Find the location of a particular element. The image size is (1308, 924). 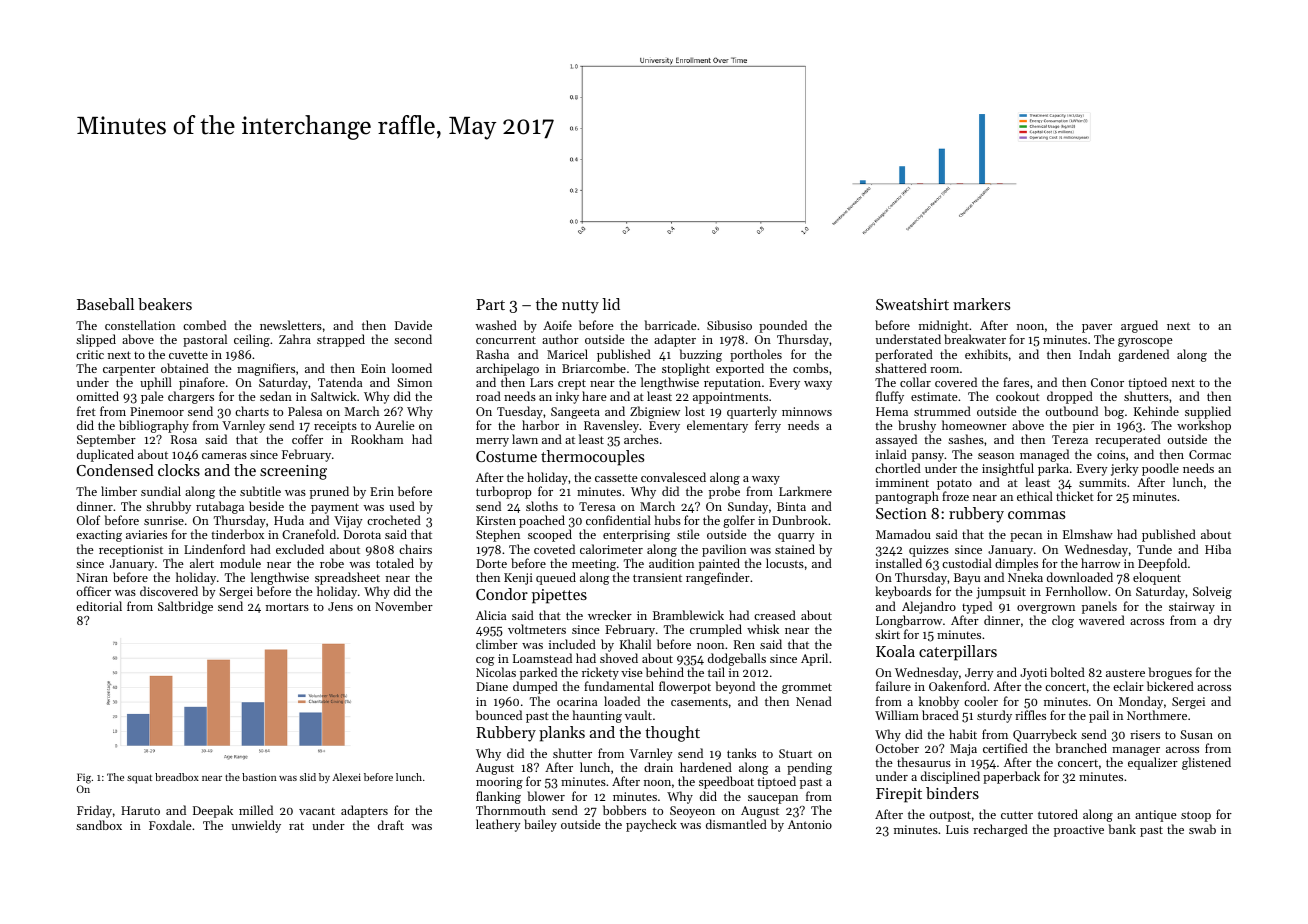

archipelago is located at coordinates (507, 369).
